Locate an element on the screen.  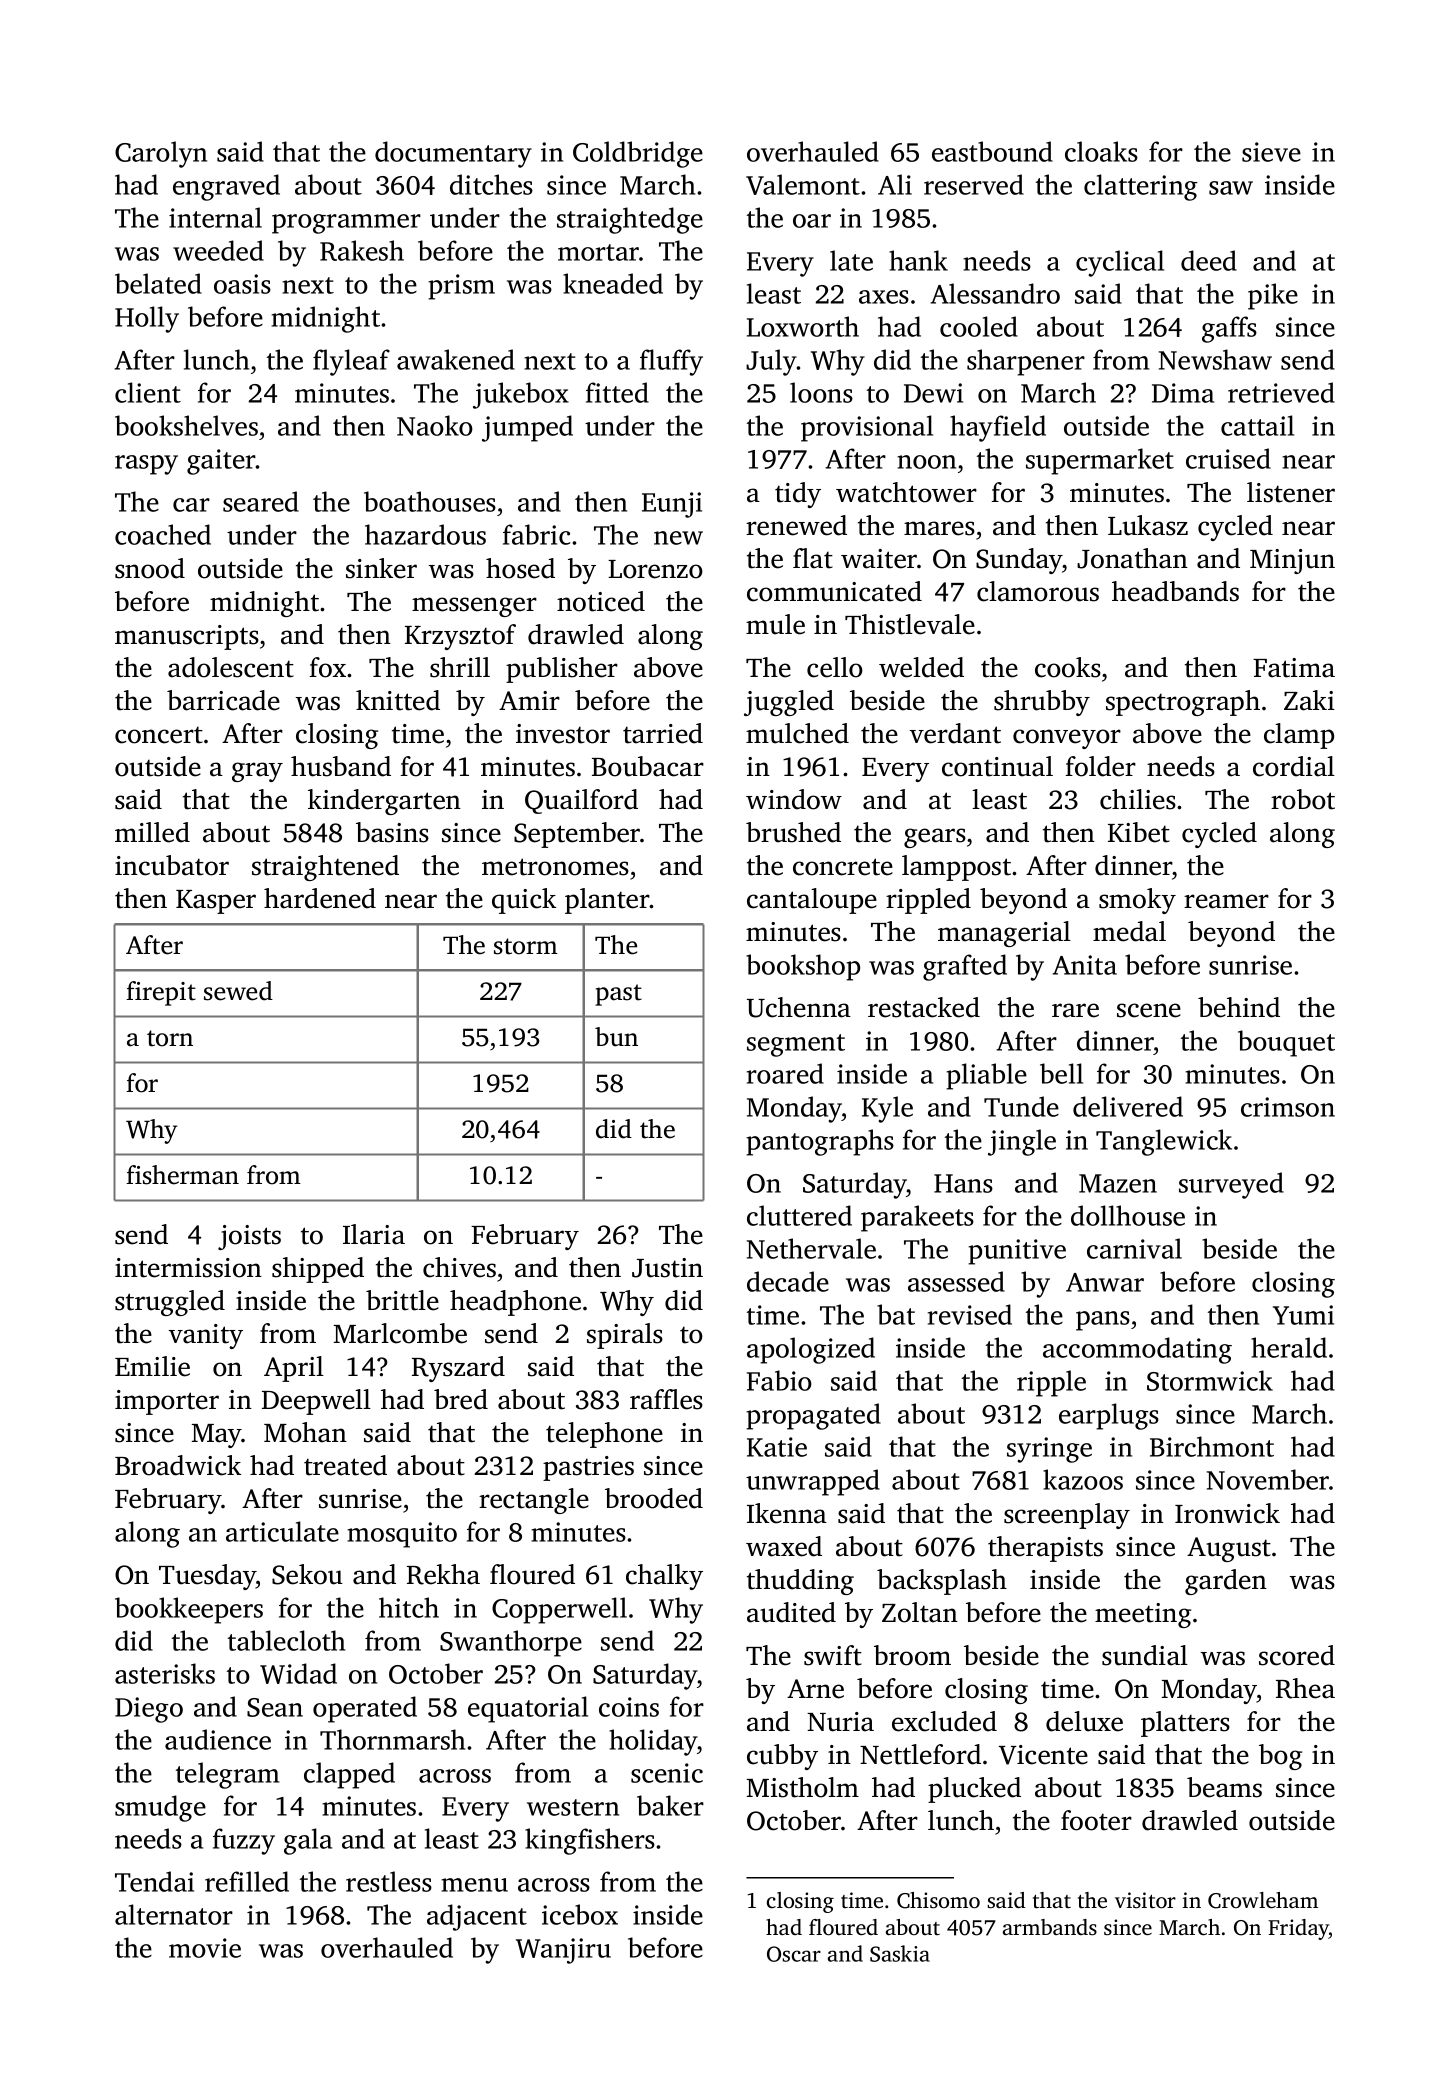
Dima is located at coordinates (1183, 393).
